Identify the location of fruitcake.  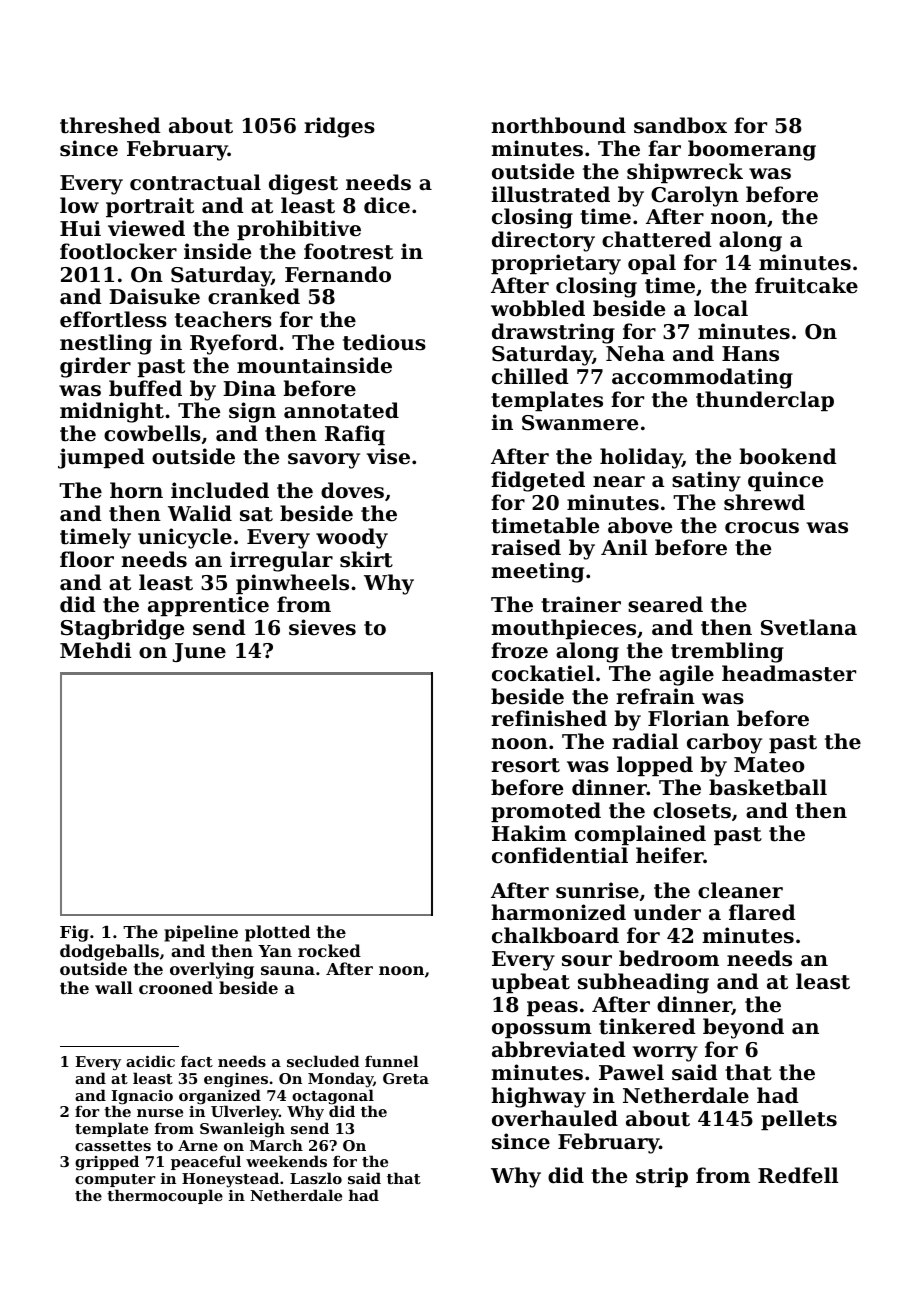
(806, 285).
